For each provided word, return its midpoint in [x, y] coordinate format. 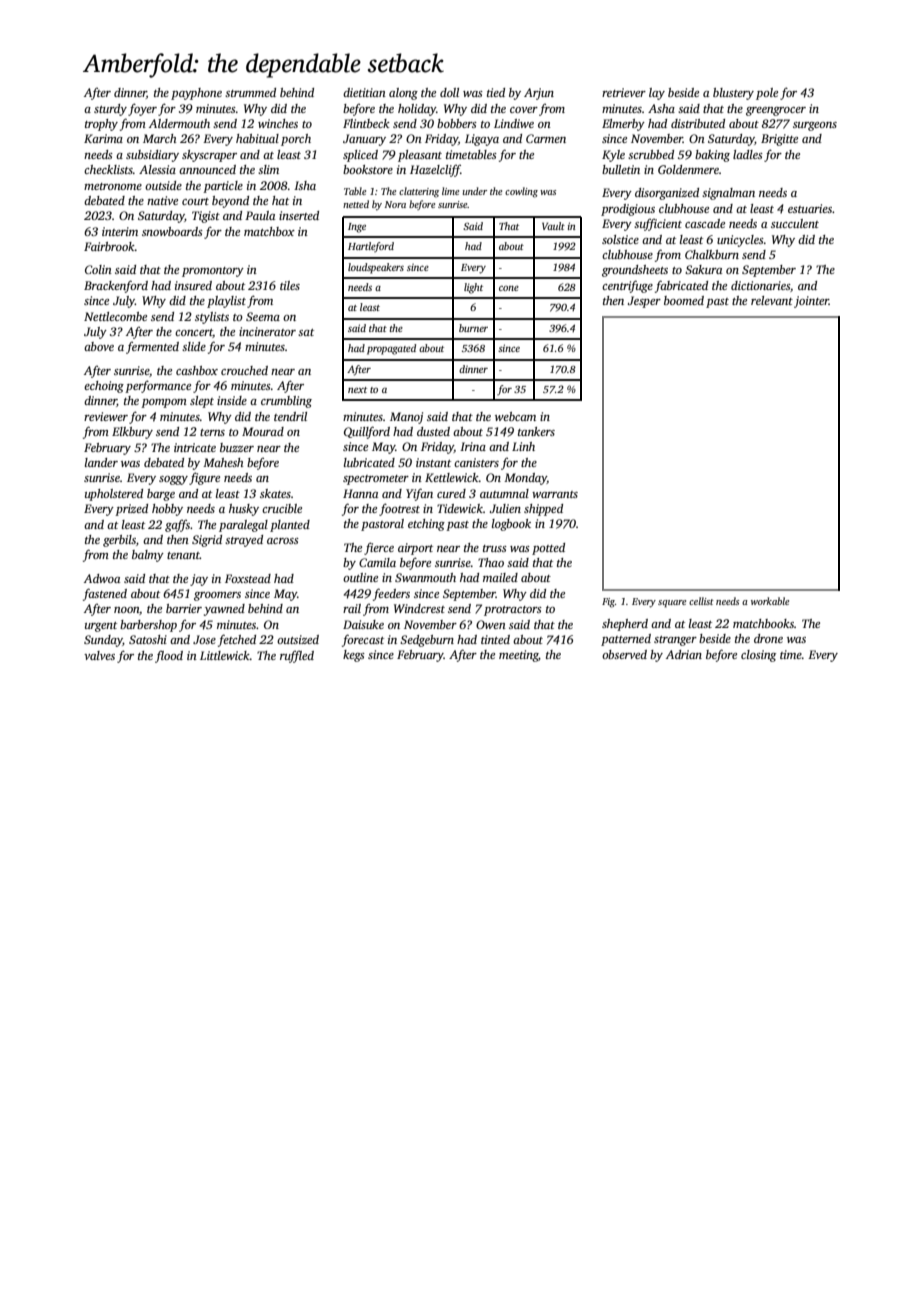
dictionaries [760, 285]
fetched [237, 640]
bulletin [621, 169]
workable [770, 601]
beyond [230, 202]
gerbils [119, 541]
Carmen [546, 138]
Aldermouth [179, 123]
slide [194, 346]
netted [356, 204]
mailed [500, 577]
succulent [795, 223]
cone [509, 288]
